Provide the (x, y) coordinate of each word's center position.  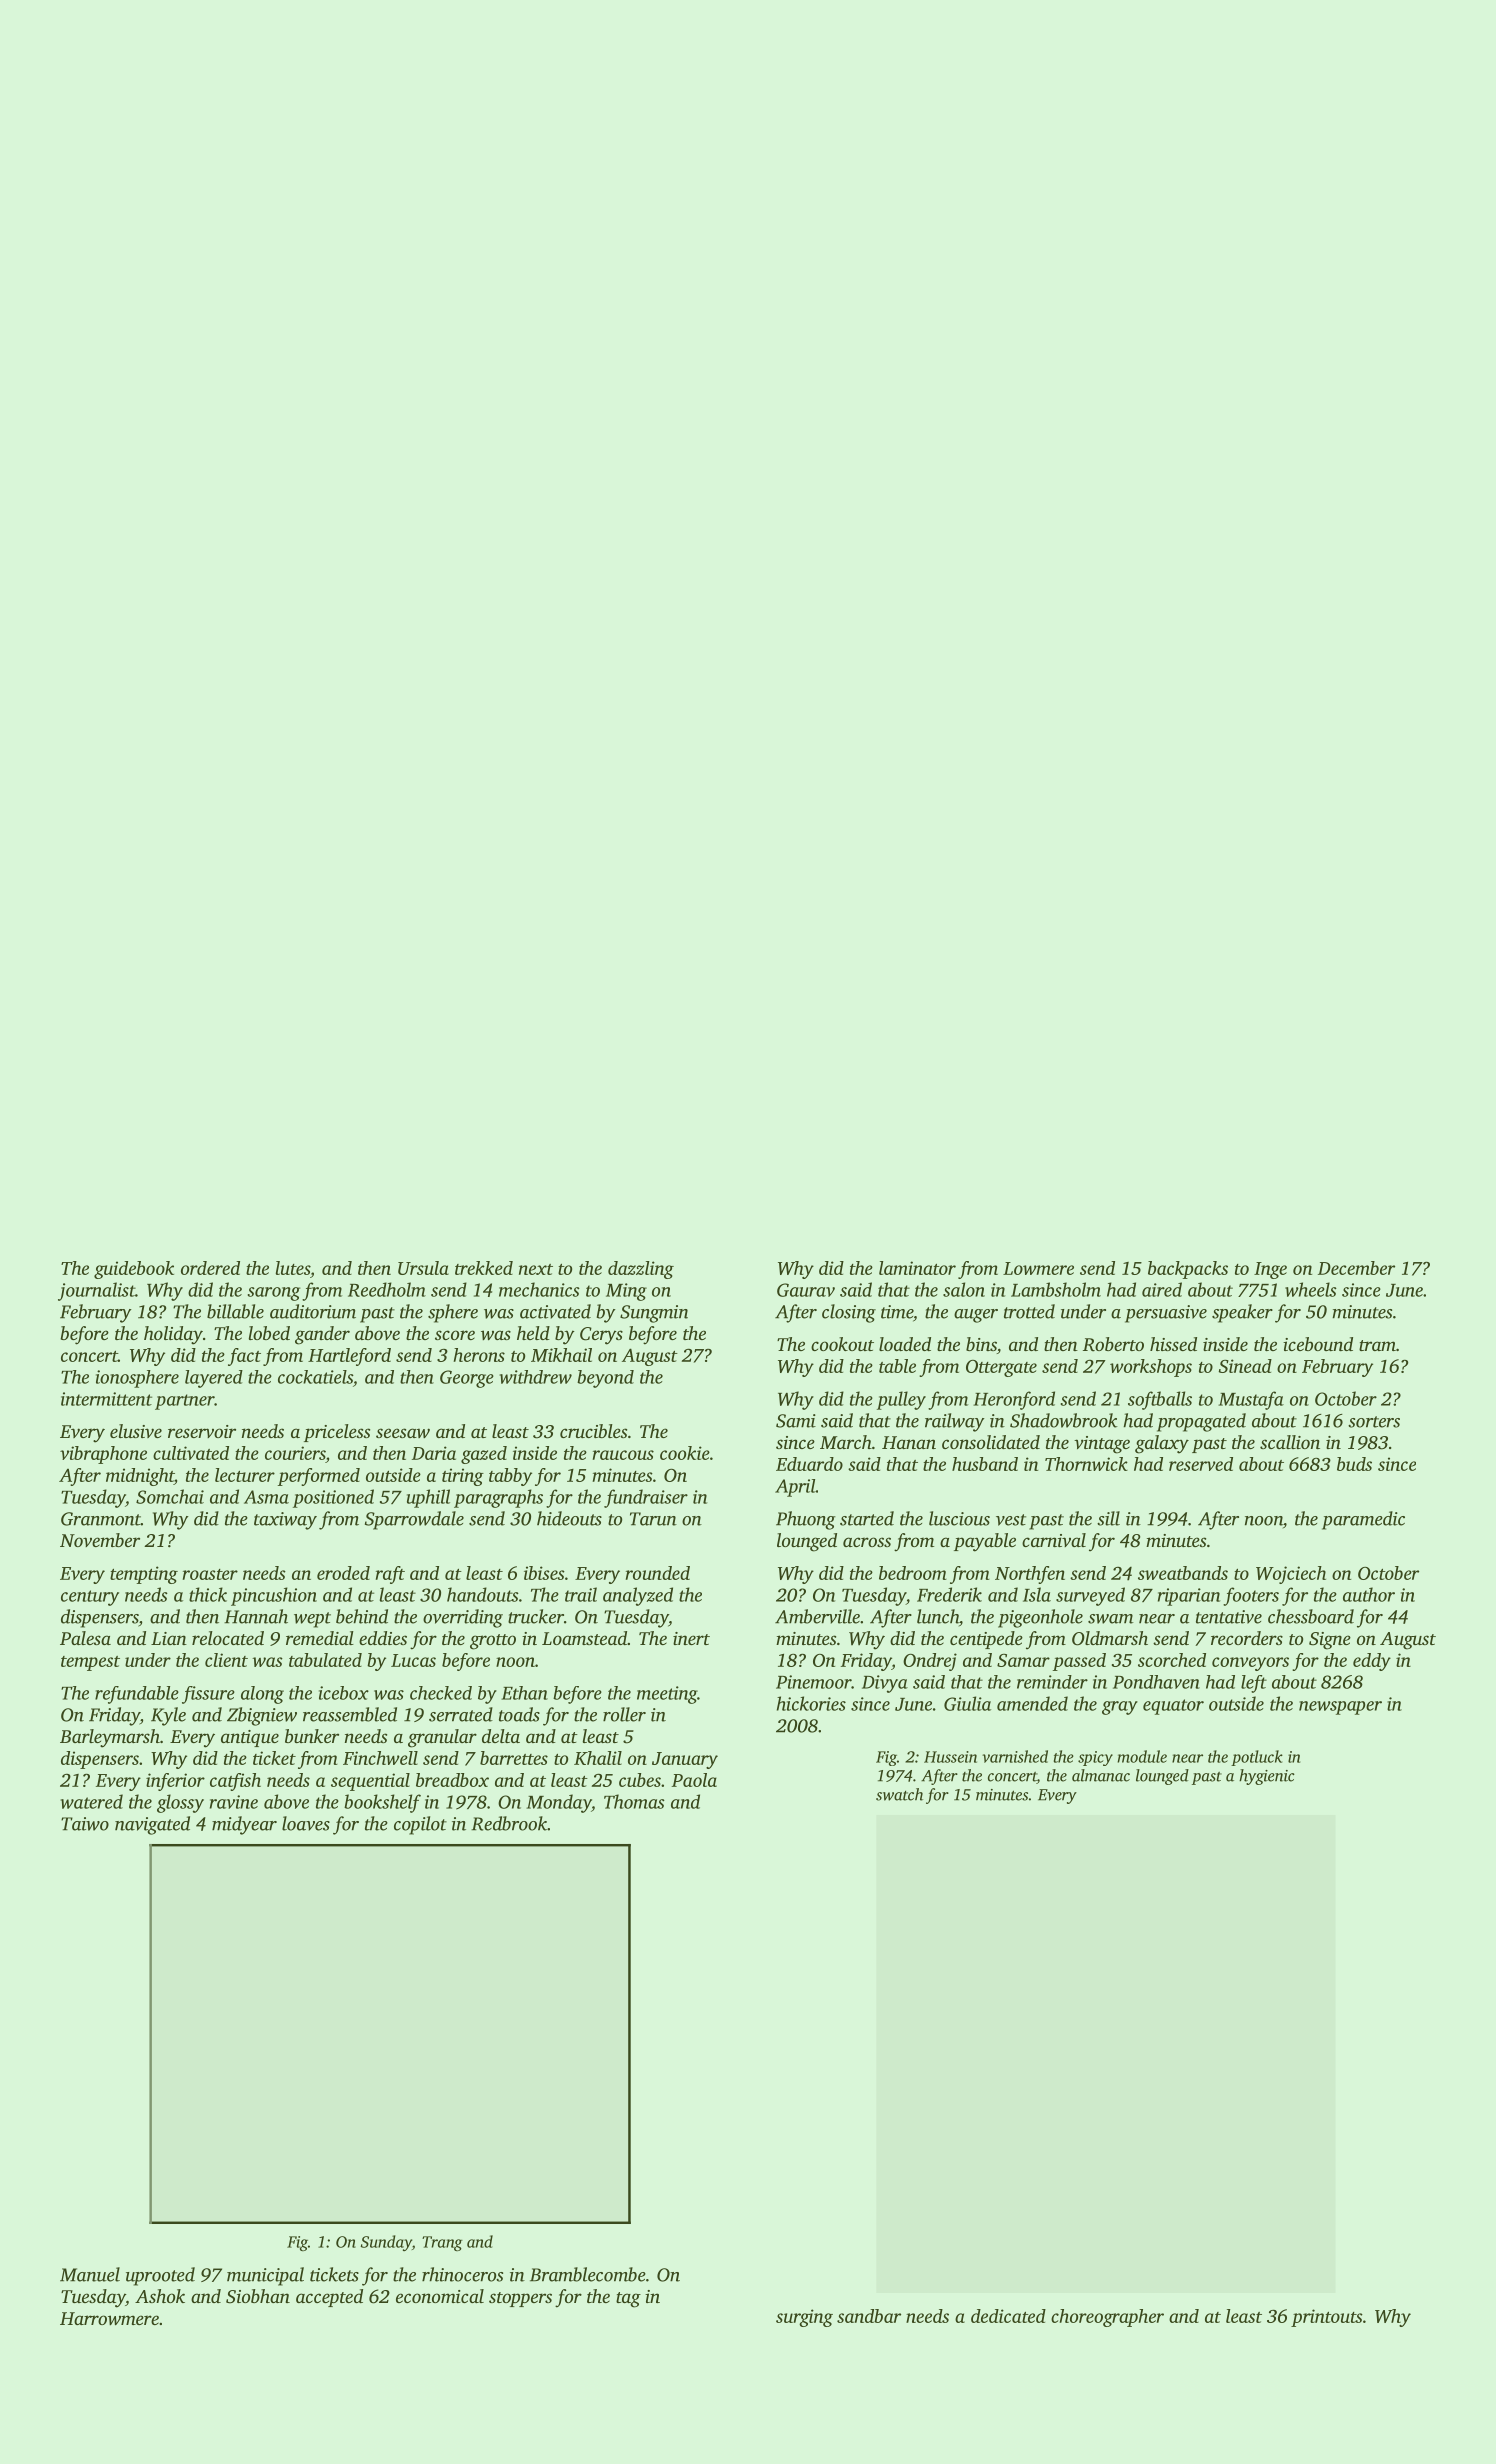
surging (804, 2318)
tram (1377, 1345)
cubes (640, 1780)
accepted (329, 2298)
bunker (312, 1736)
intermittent (106, 1399)
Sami (796, 1421)
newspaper (1340, 1708)
